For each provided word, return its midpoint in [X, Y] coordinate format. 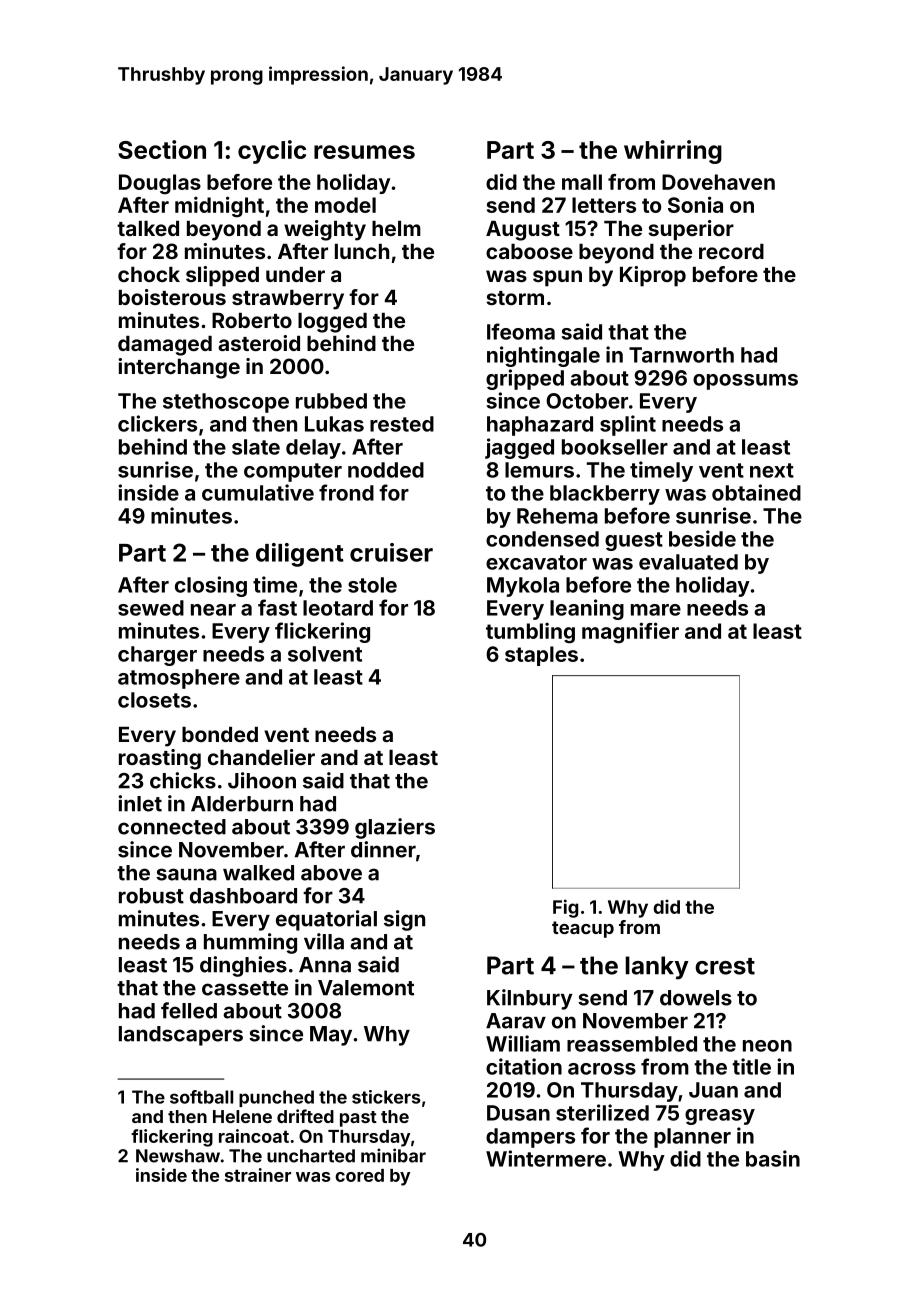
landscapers [181, 1036]
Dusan [518, 1113]
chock [149, 274]
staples [541, 656]
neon [767, 1046]
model [345, 205]
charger [157, 656]
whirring [673, 152]
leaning [587, 609]
